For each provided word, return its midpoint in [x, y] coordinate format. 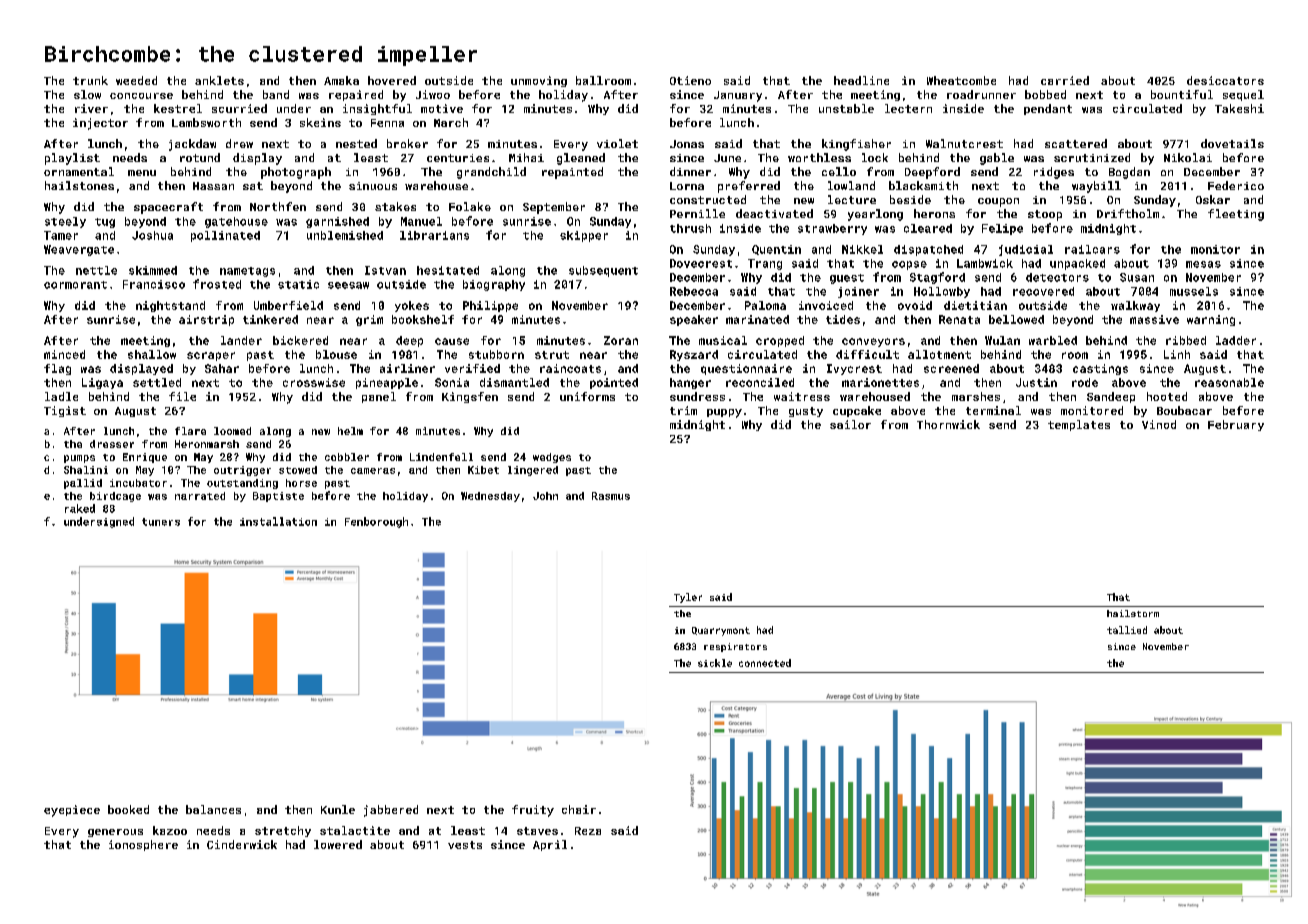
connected [765, 663]
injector [100, 124]
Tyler [688, 598]
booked [128, 809]
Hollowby [942, 292]
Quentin [776, 250]
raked [80, 508]
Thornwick [948, 424]
